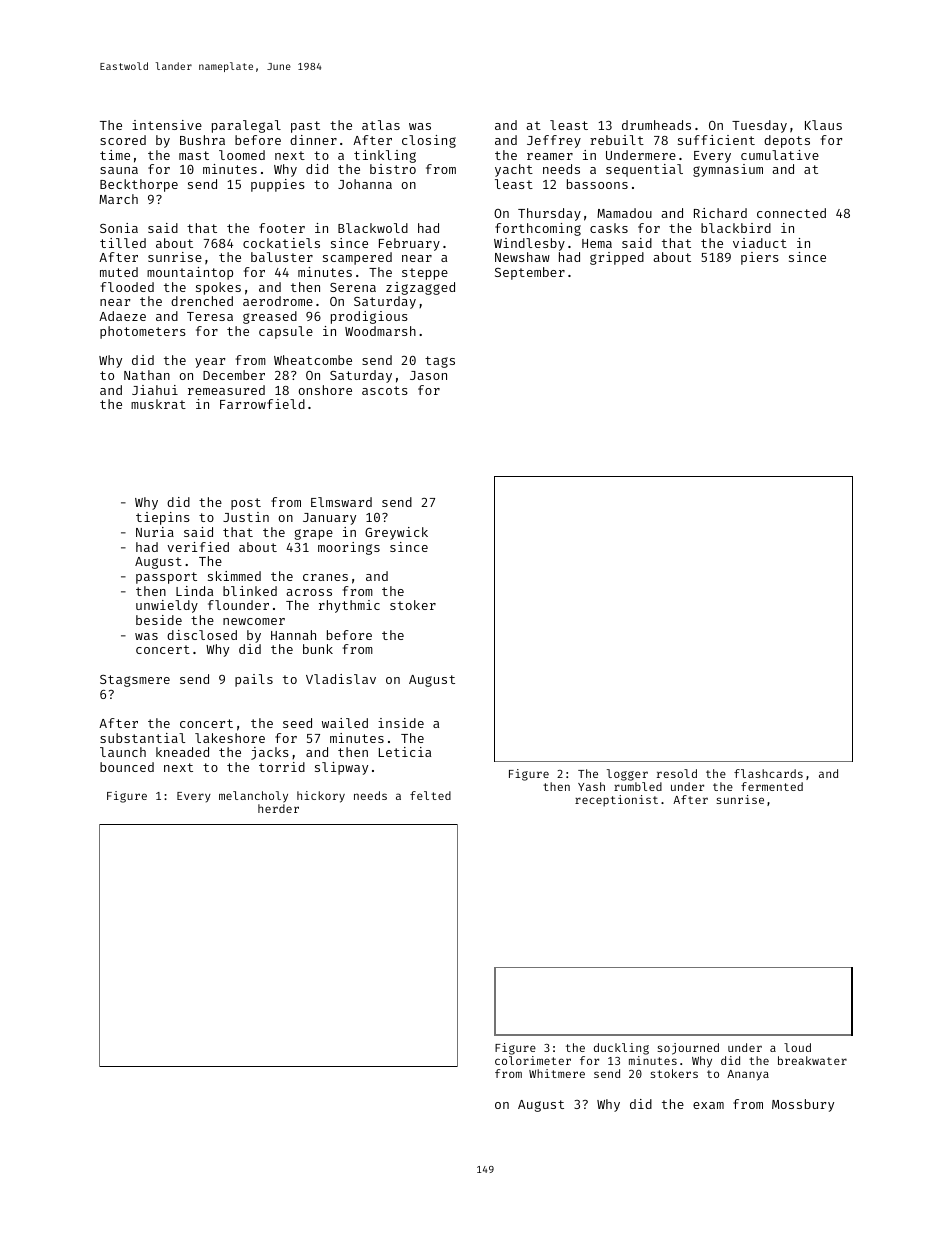 This document has width=952, height=1233. Describe the element at coordinates (325, 577) in the document. I see `cranes` at that location.
